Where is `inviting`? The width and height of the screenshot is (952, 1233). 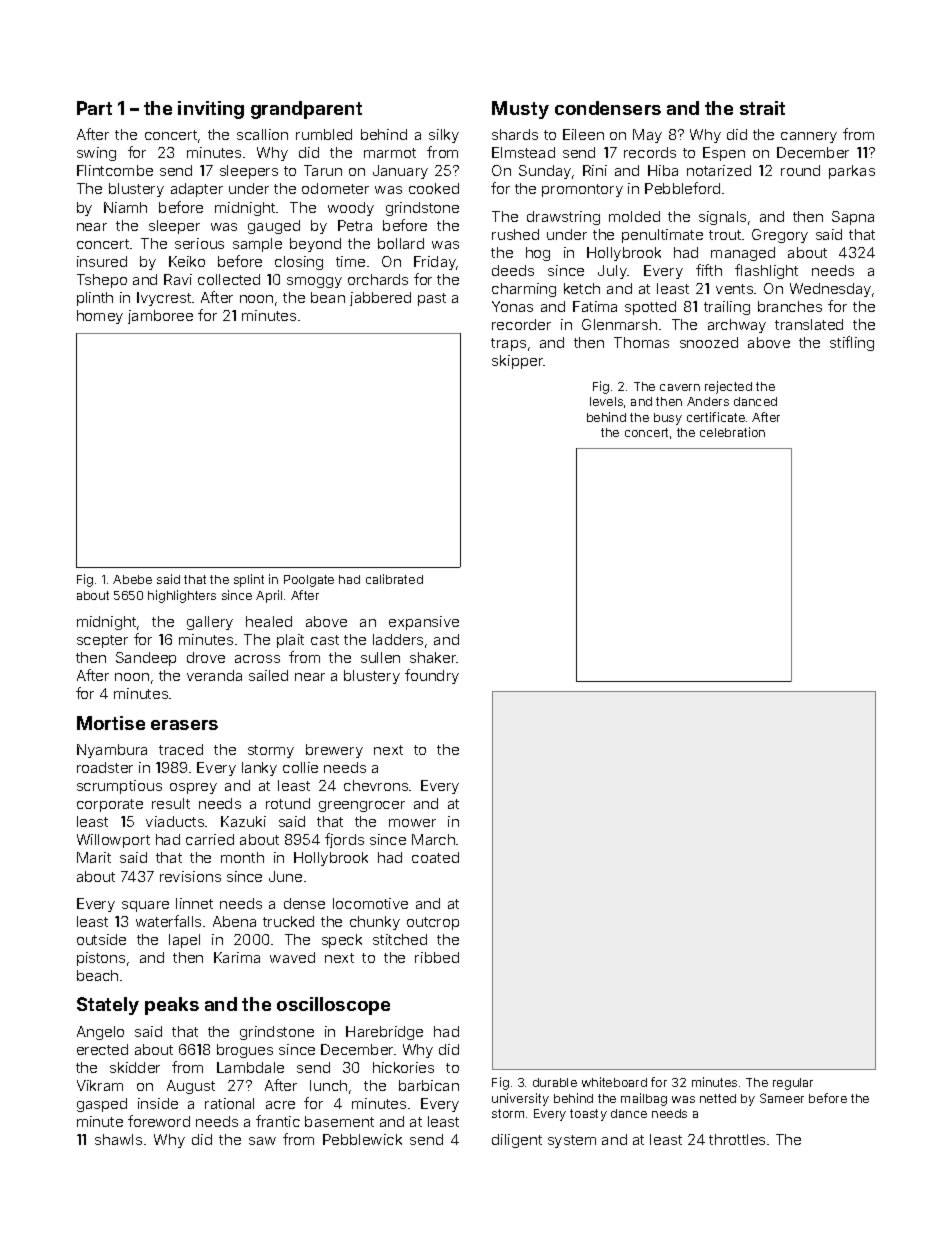
inviting is located at coordinates (211, 110).
